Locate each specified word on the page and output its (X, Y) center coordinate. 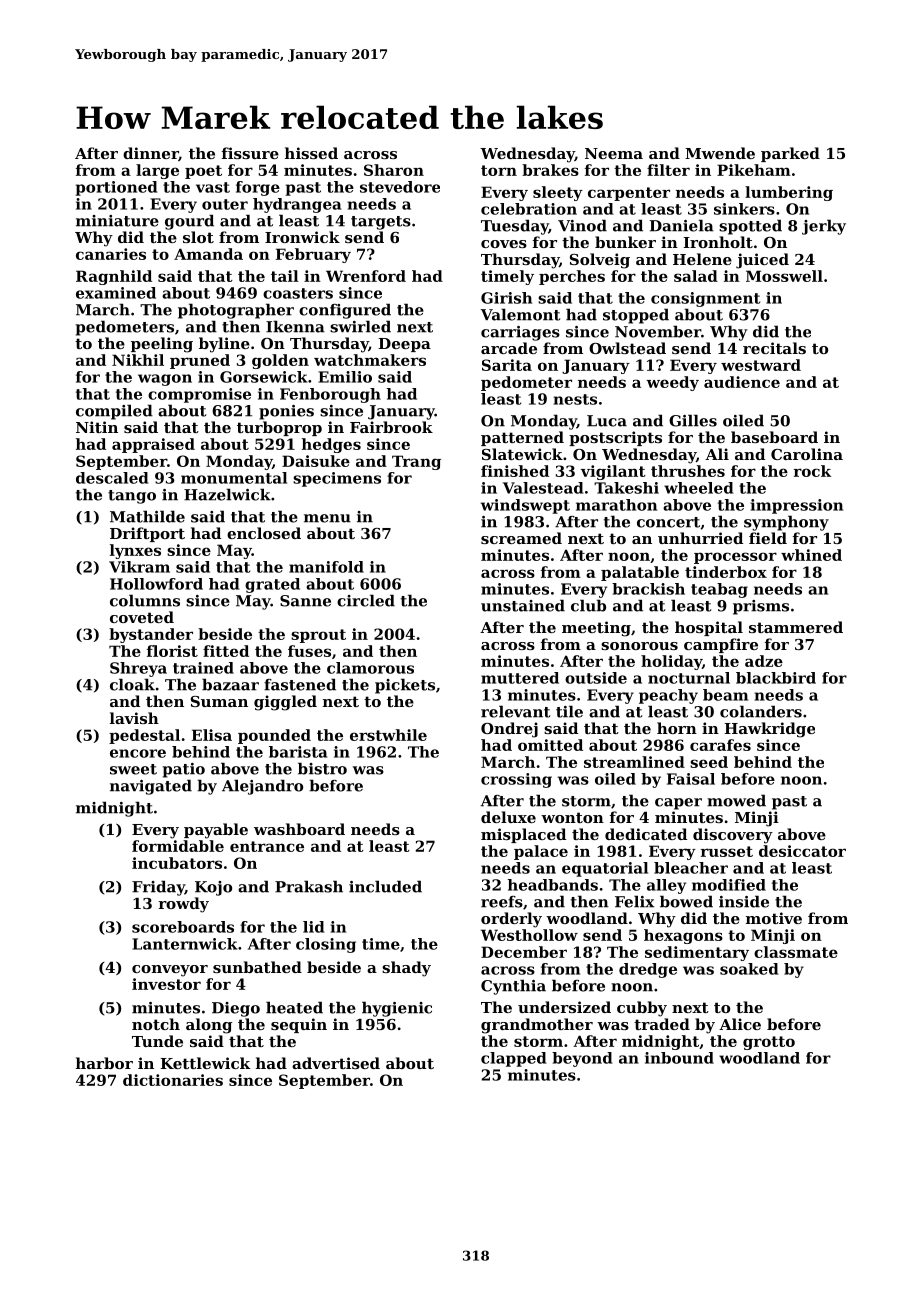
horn (677, 728)
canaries (111, 254)
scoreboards (183, 927)
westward (761, 365)
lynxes (135, 551)
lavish (134, 718)
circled (366, 600)
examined (116, 293)
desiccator (802, 851)
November (658, 331)
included (385, 886)
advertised (336, 1063)
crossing (516, 780)
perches (572, 277)
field (768, 538)
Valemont (520, 314)
